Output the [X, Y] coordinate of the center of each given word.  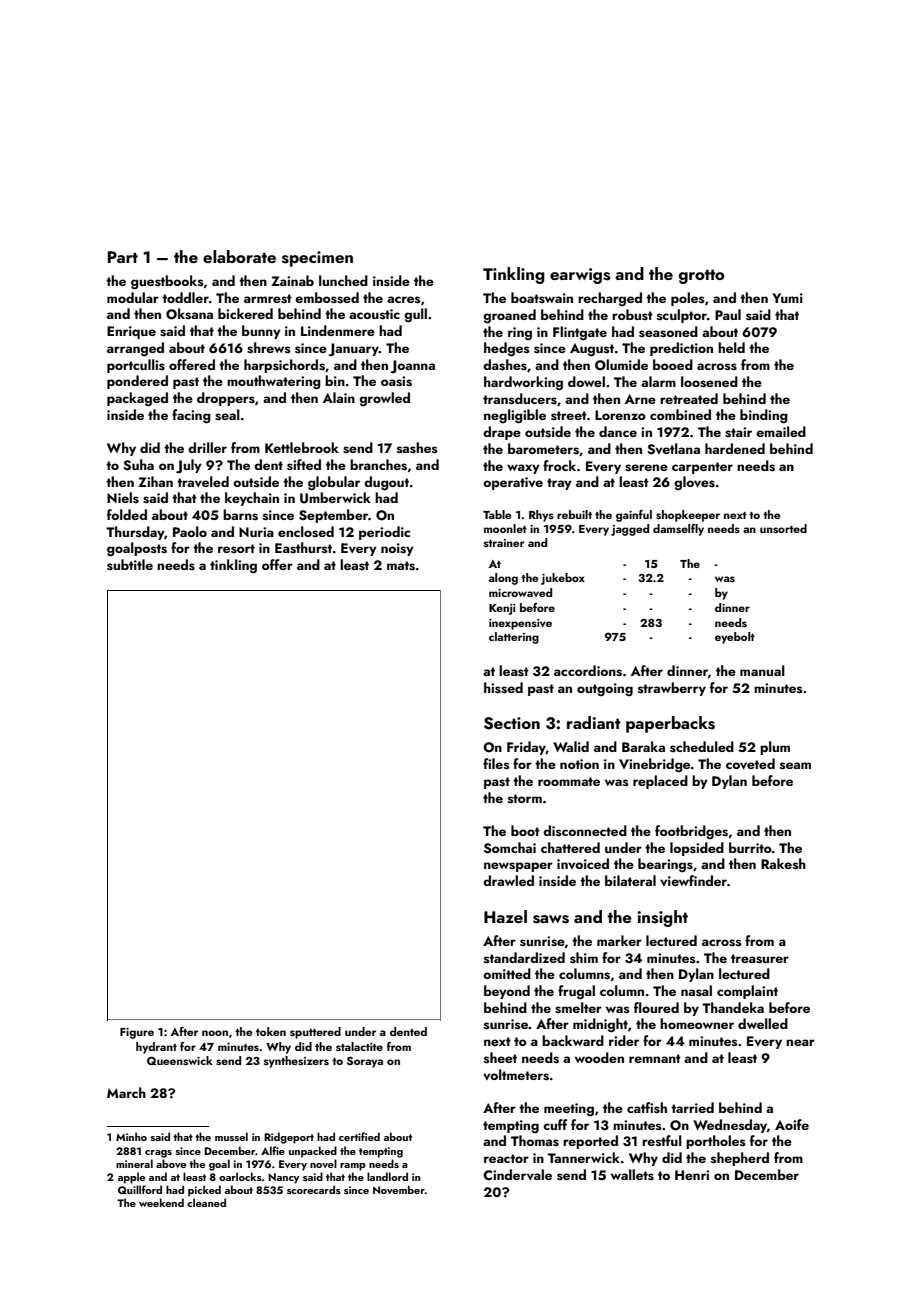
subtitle [130, 565]
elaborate [239, 256]
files [496, 763]
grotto [702, 276]
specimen [317, 259]
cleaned [206, 1202]
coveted [750, 764]
